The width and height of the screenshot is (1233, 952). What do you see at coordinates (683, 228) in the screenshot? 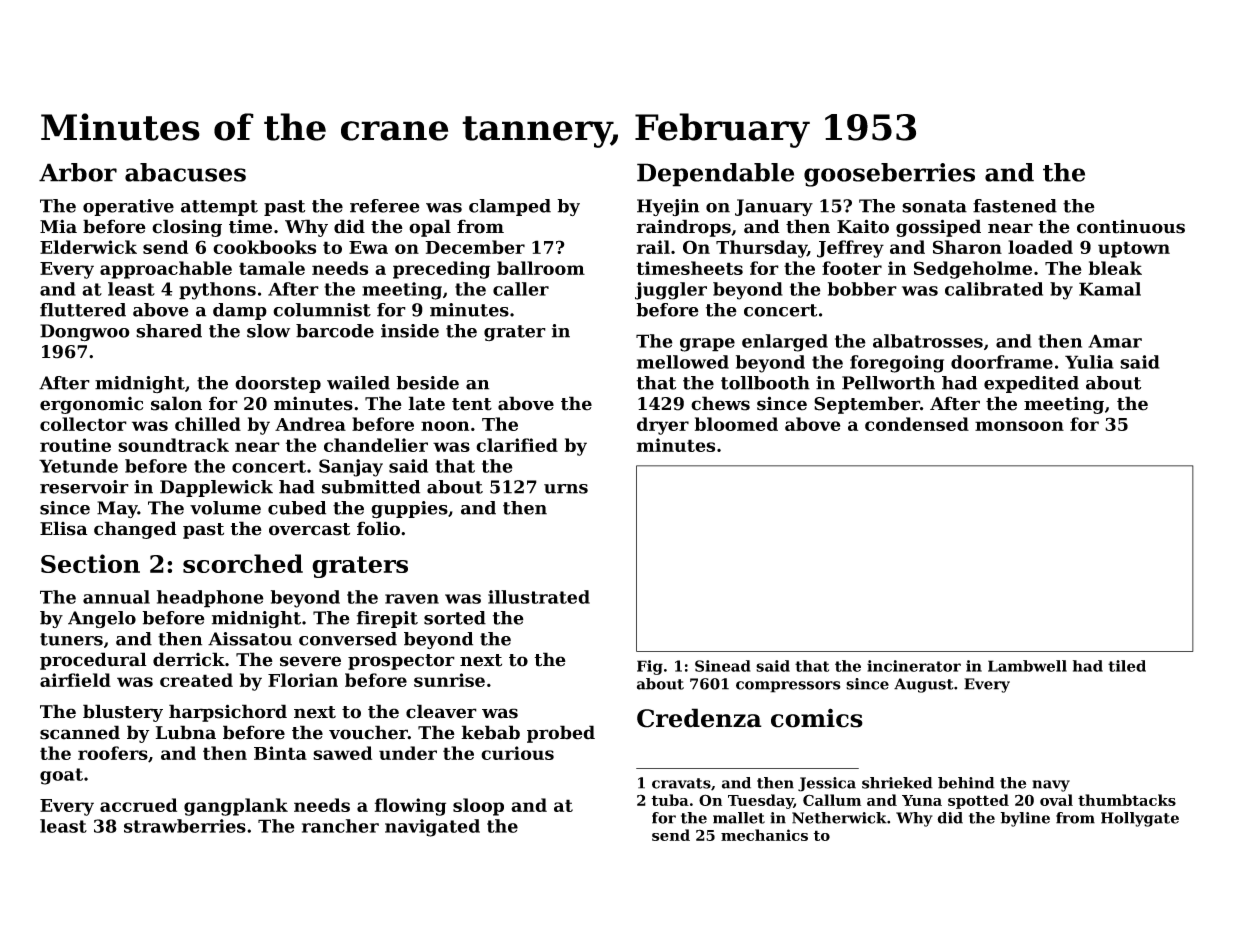
I see `raindrops` at bounding box center [683, 228].
